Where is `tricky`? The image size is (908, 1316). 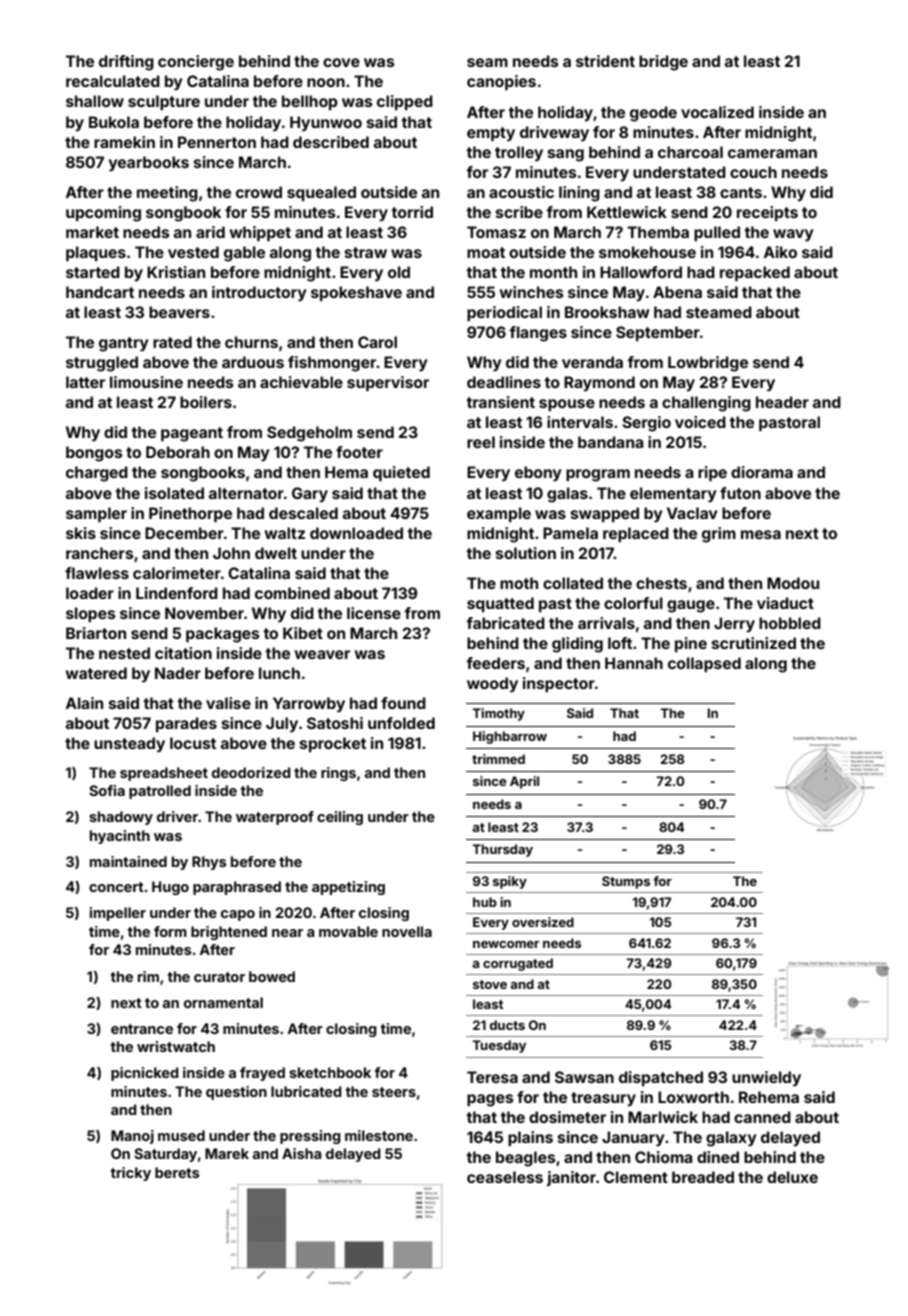 tricky is located at coordinates (131, 1174).
